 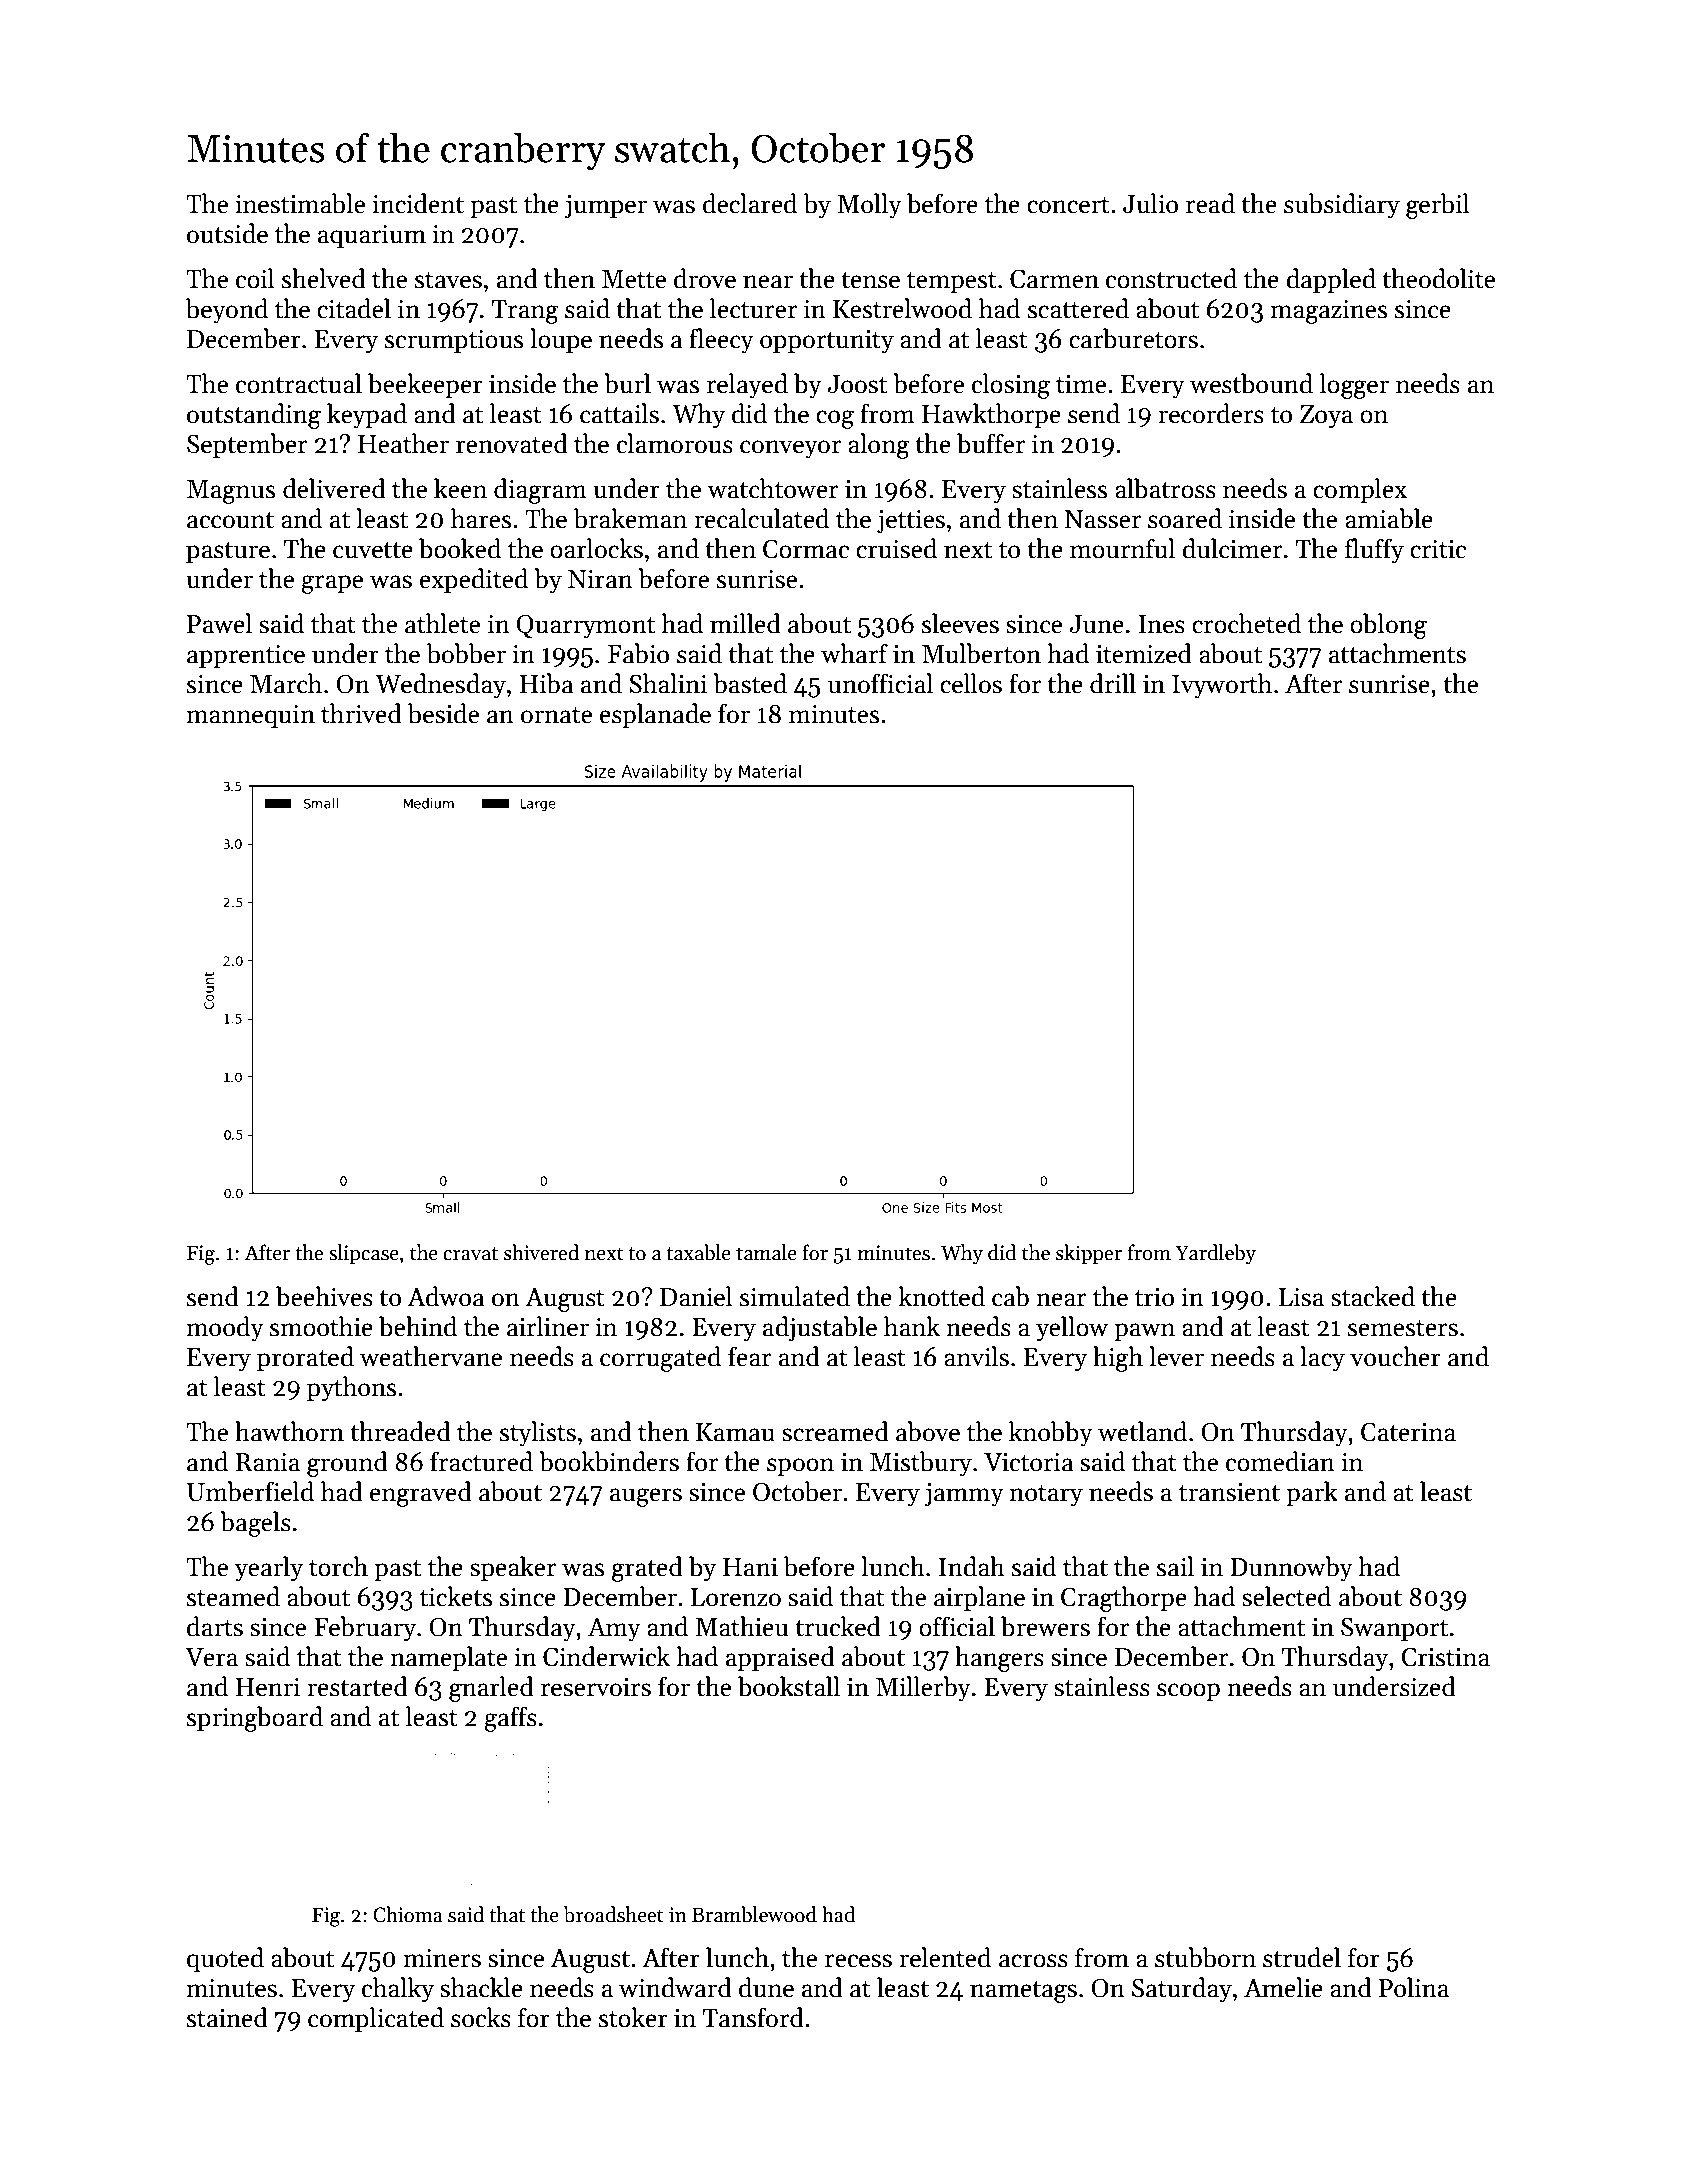 What do you see at coordinates (1286, 1596) in the document?
I see `selected` at bounding box center [1286, 1596].
